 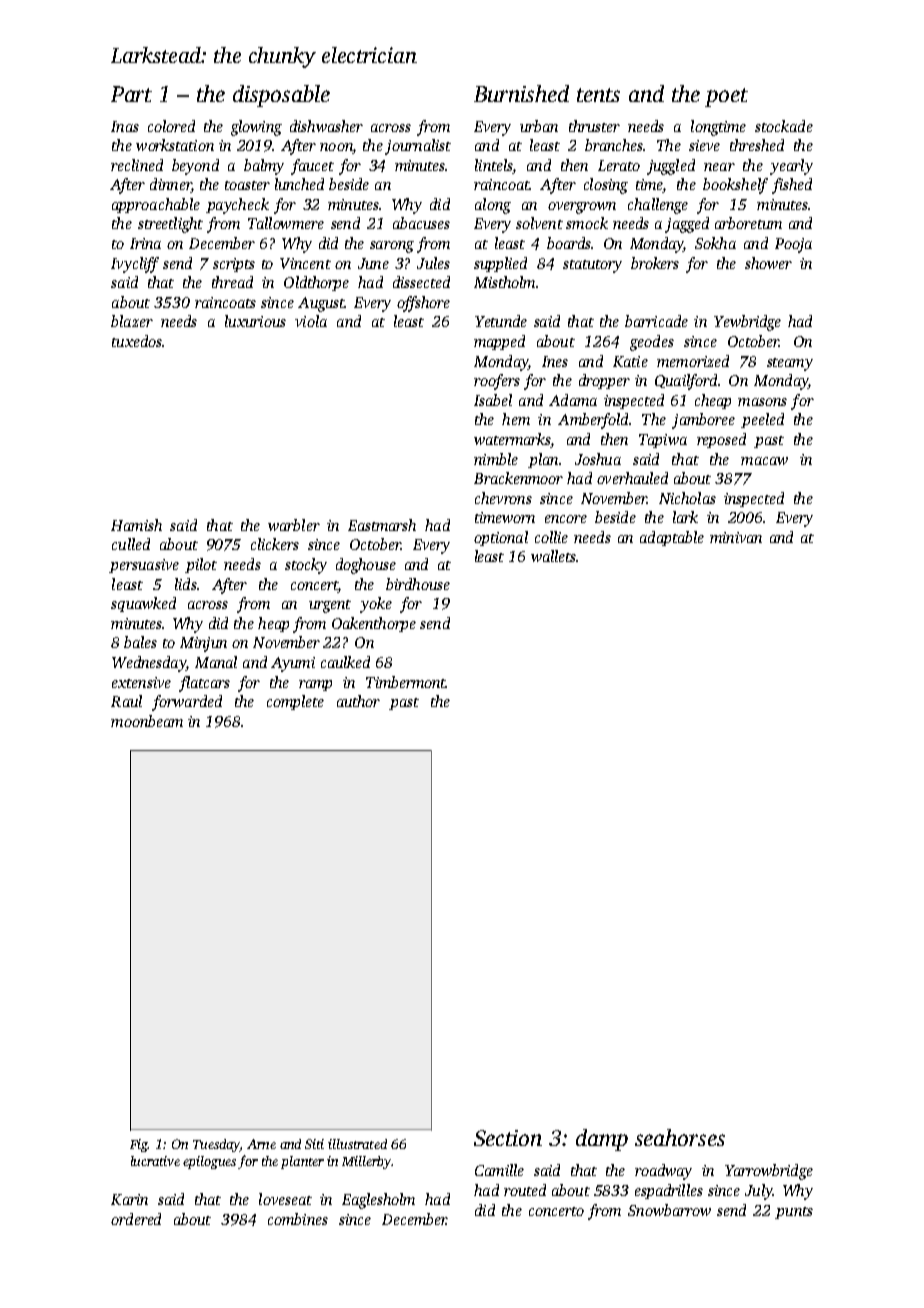 I want to click on barricade, so click(x=656, y=321).
